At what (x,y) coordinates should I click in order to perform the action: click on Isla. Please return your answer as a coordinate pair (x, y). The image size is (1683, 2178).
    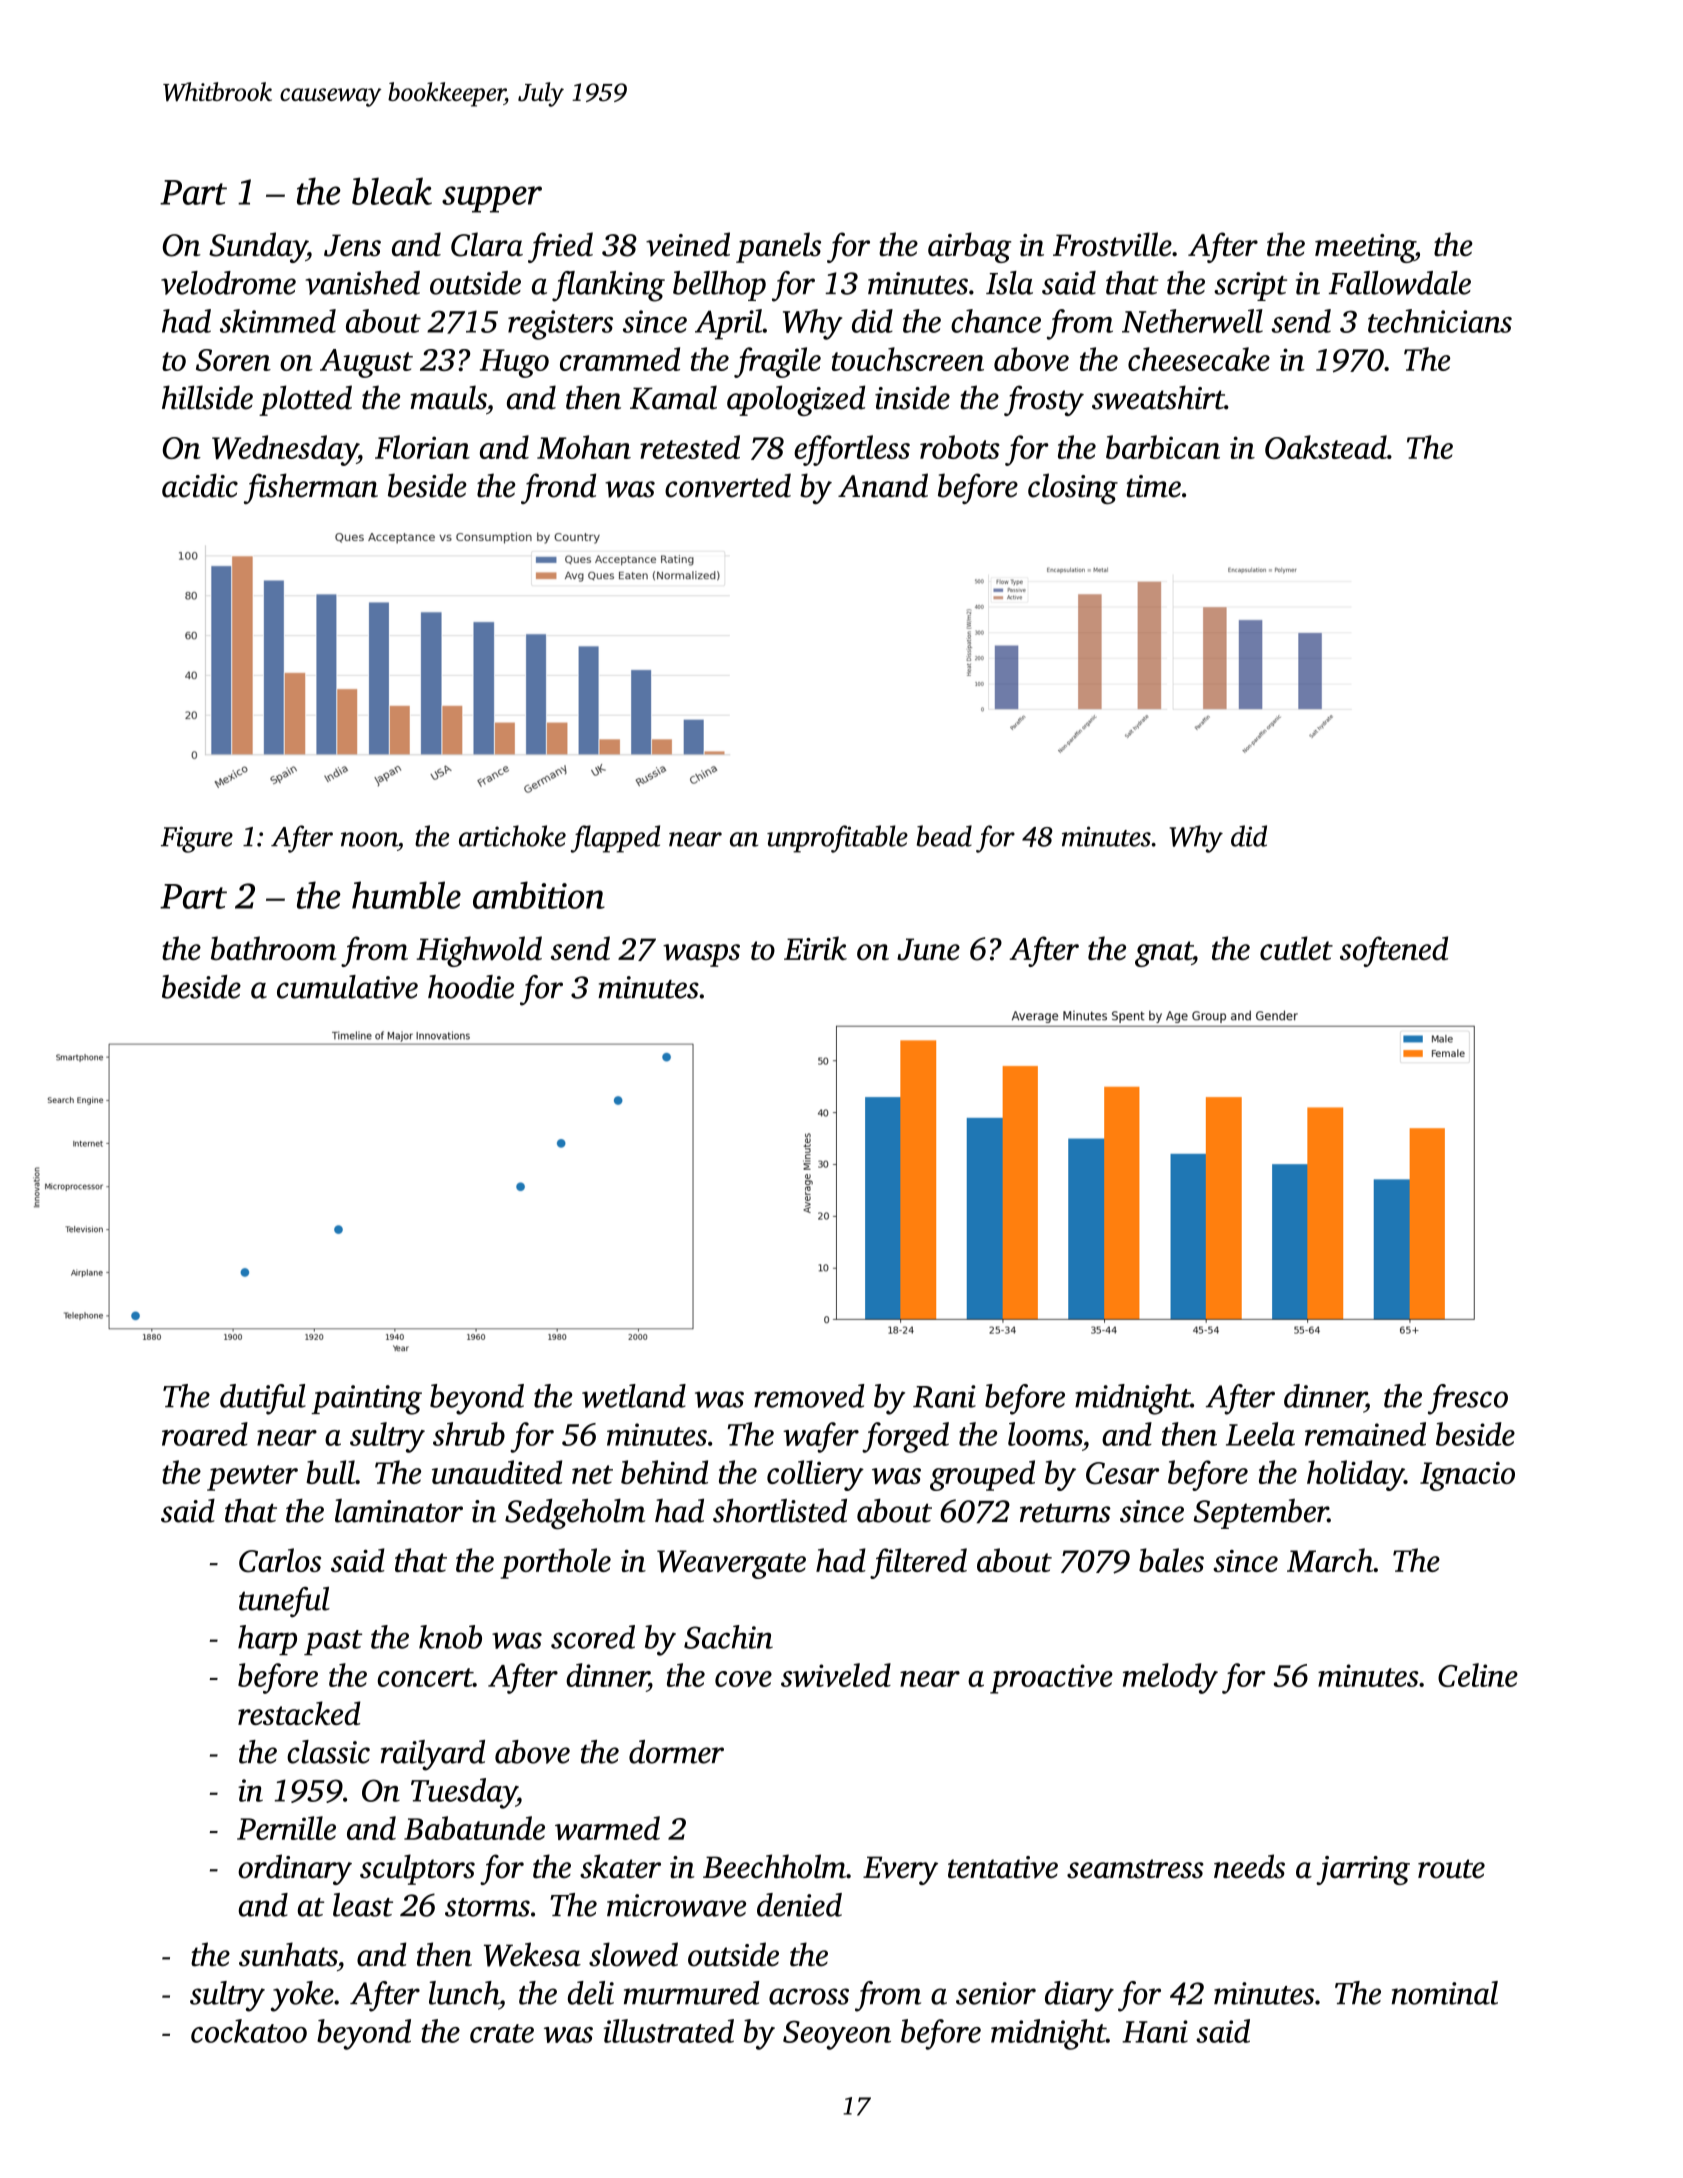
    Looking at the image, I should click on (1009, 283).
